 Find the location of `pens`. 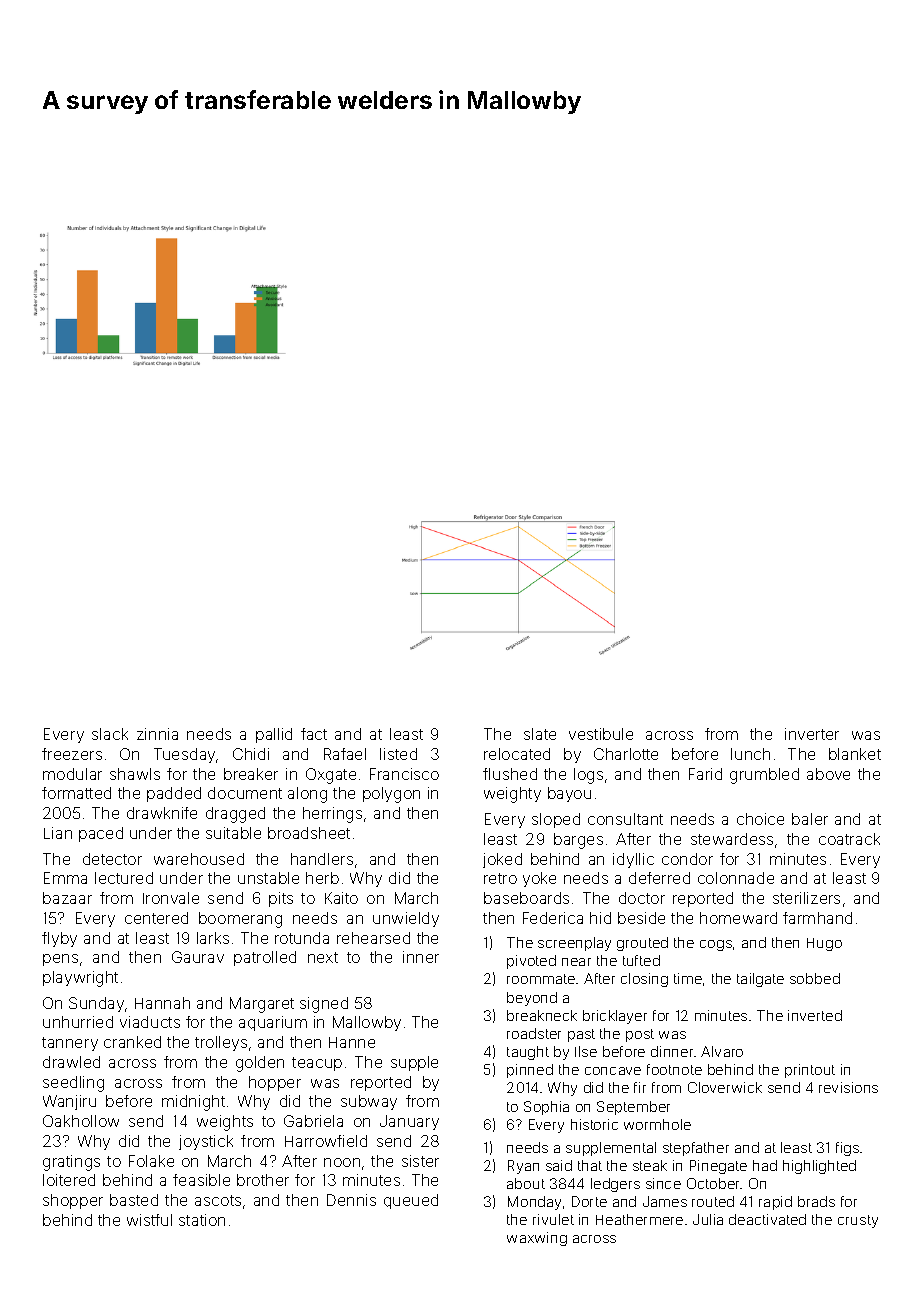

pens is located at coordinates (60, 960).
